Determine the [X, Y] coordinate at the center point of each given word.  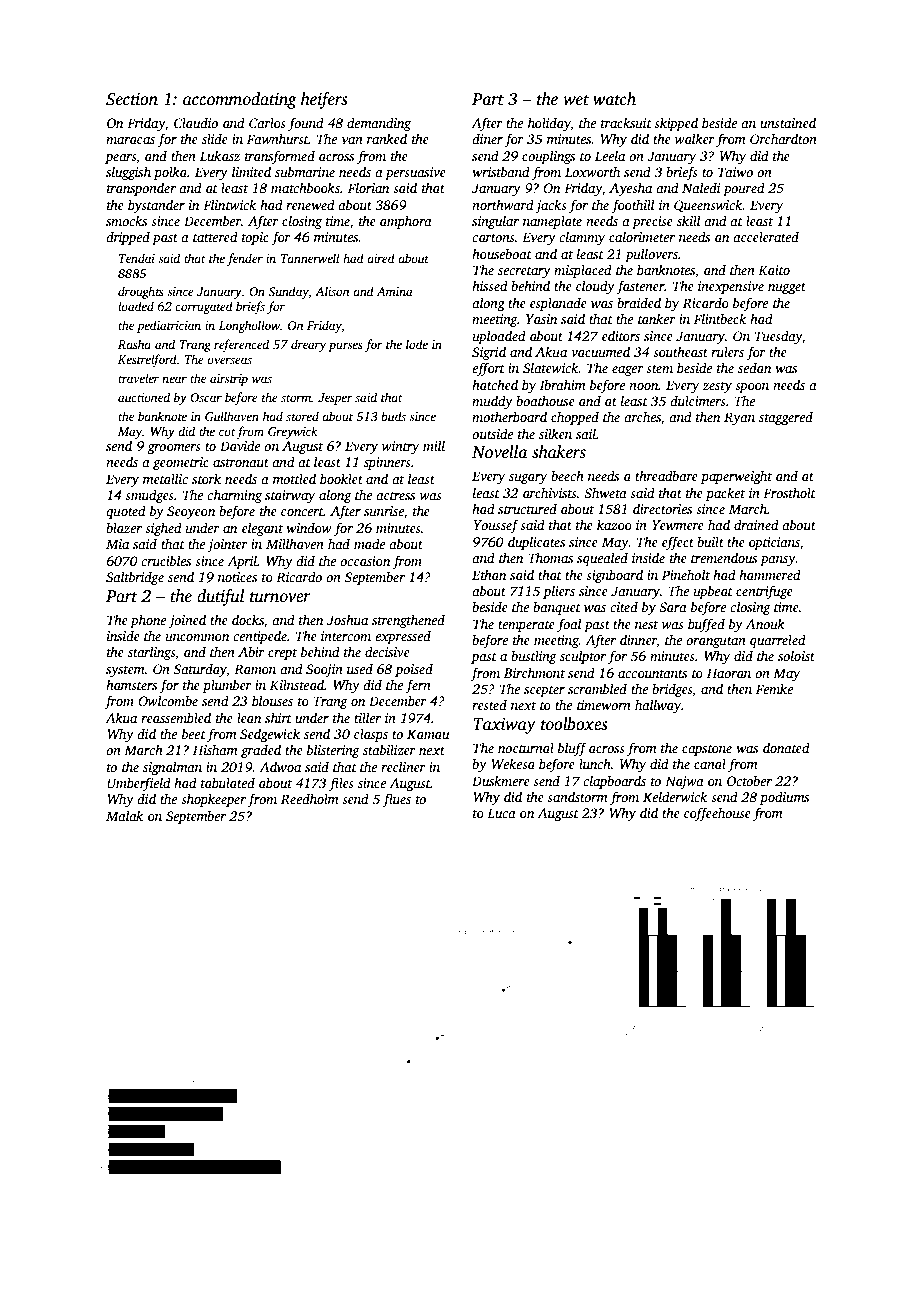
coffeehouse [717, 814]
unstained [788, 122]
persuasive [415, 173]
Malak [124, 815]
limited [251, 171]
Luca [501, 813]
